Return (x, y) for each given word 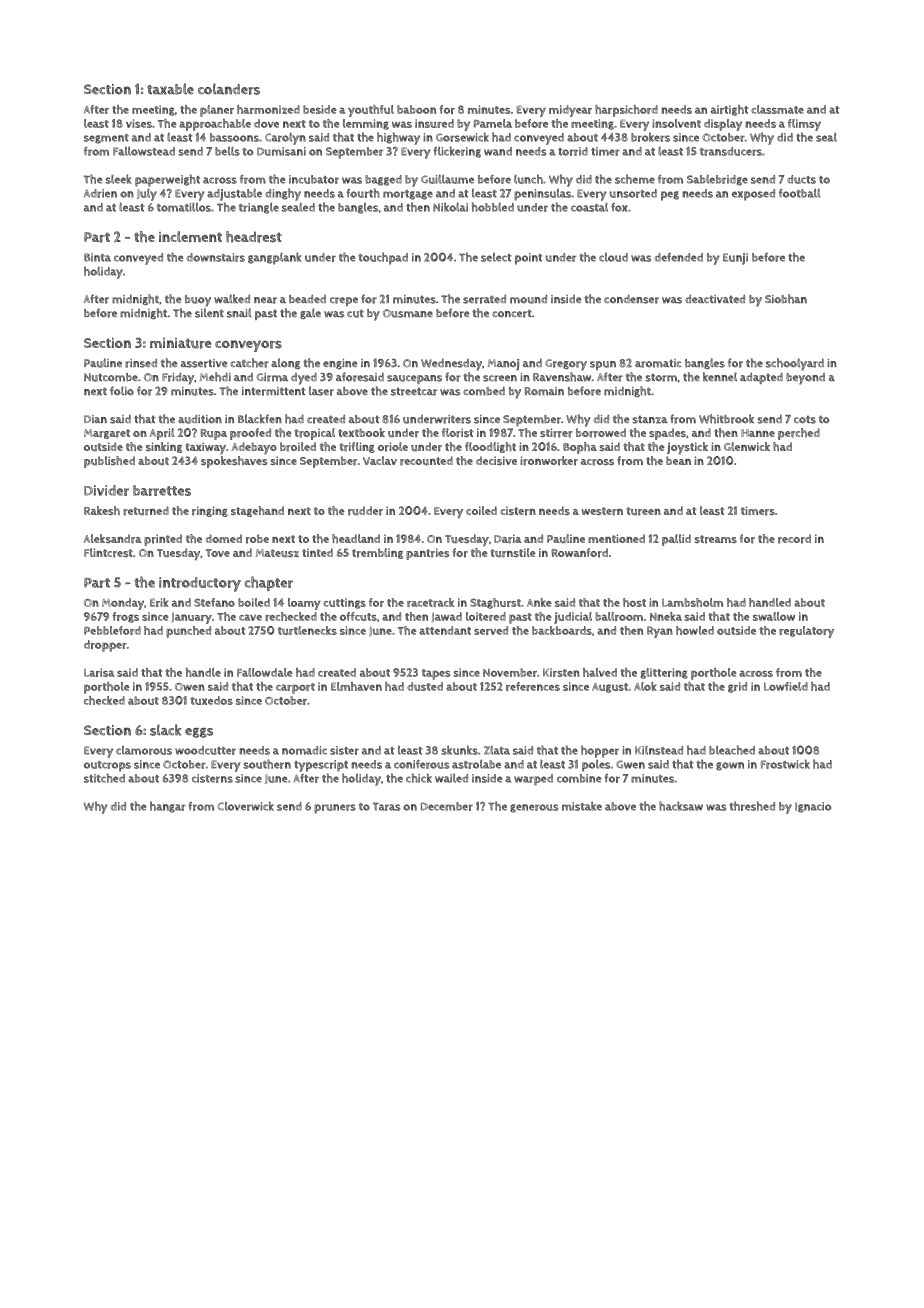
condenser (631, 299)
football (799, 193)
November (510, 672)
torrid (573, 151)
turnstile (513, 553)
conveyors (248, 346)
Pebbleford (112, 630)
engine (340, 364)
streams (715, 539)
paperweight (167, 180)
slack (165, 730)
